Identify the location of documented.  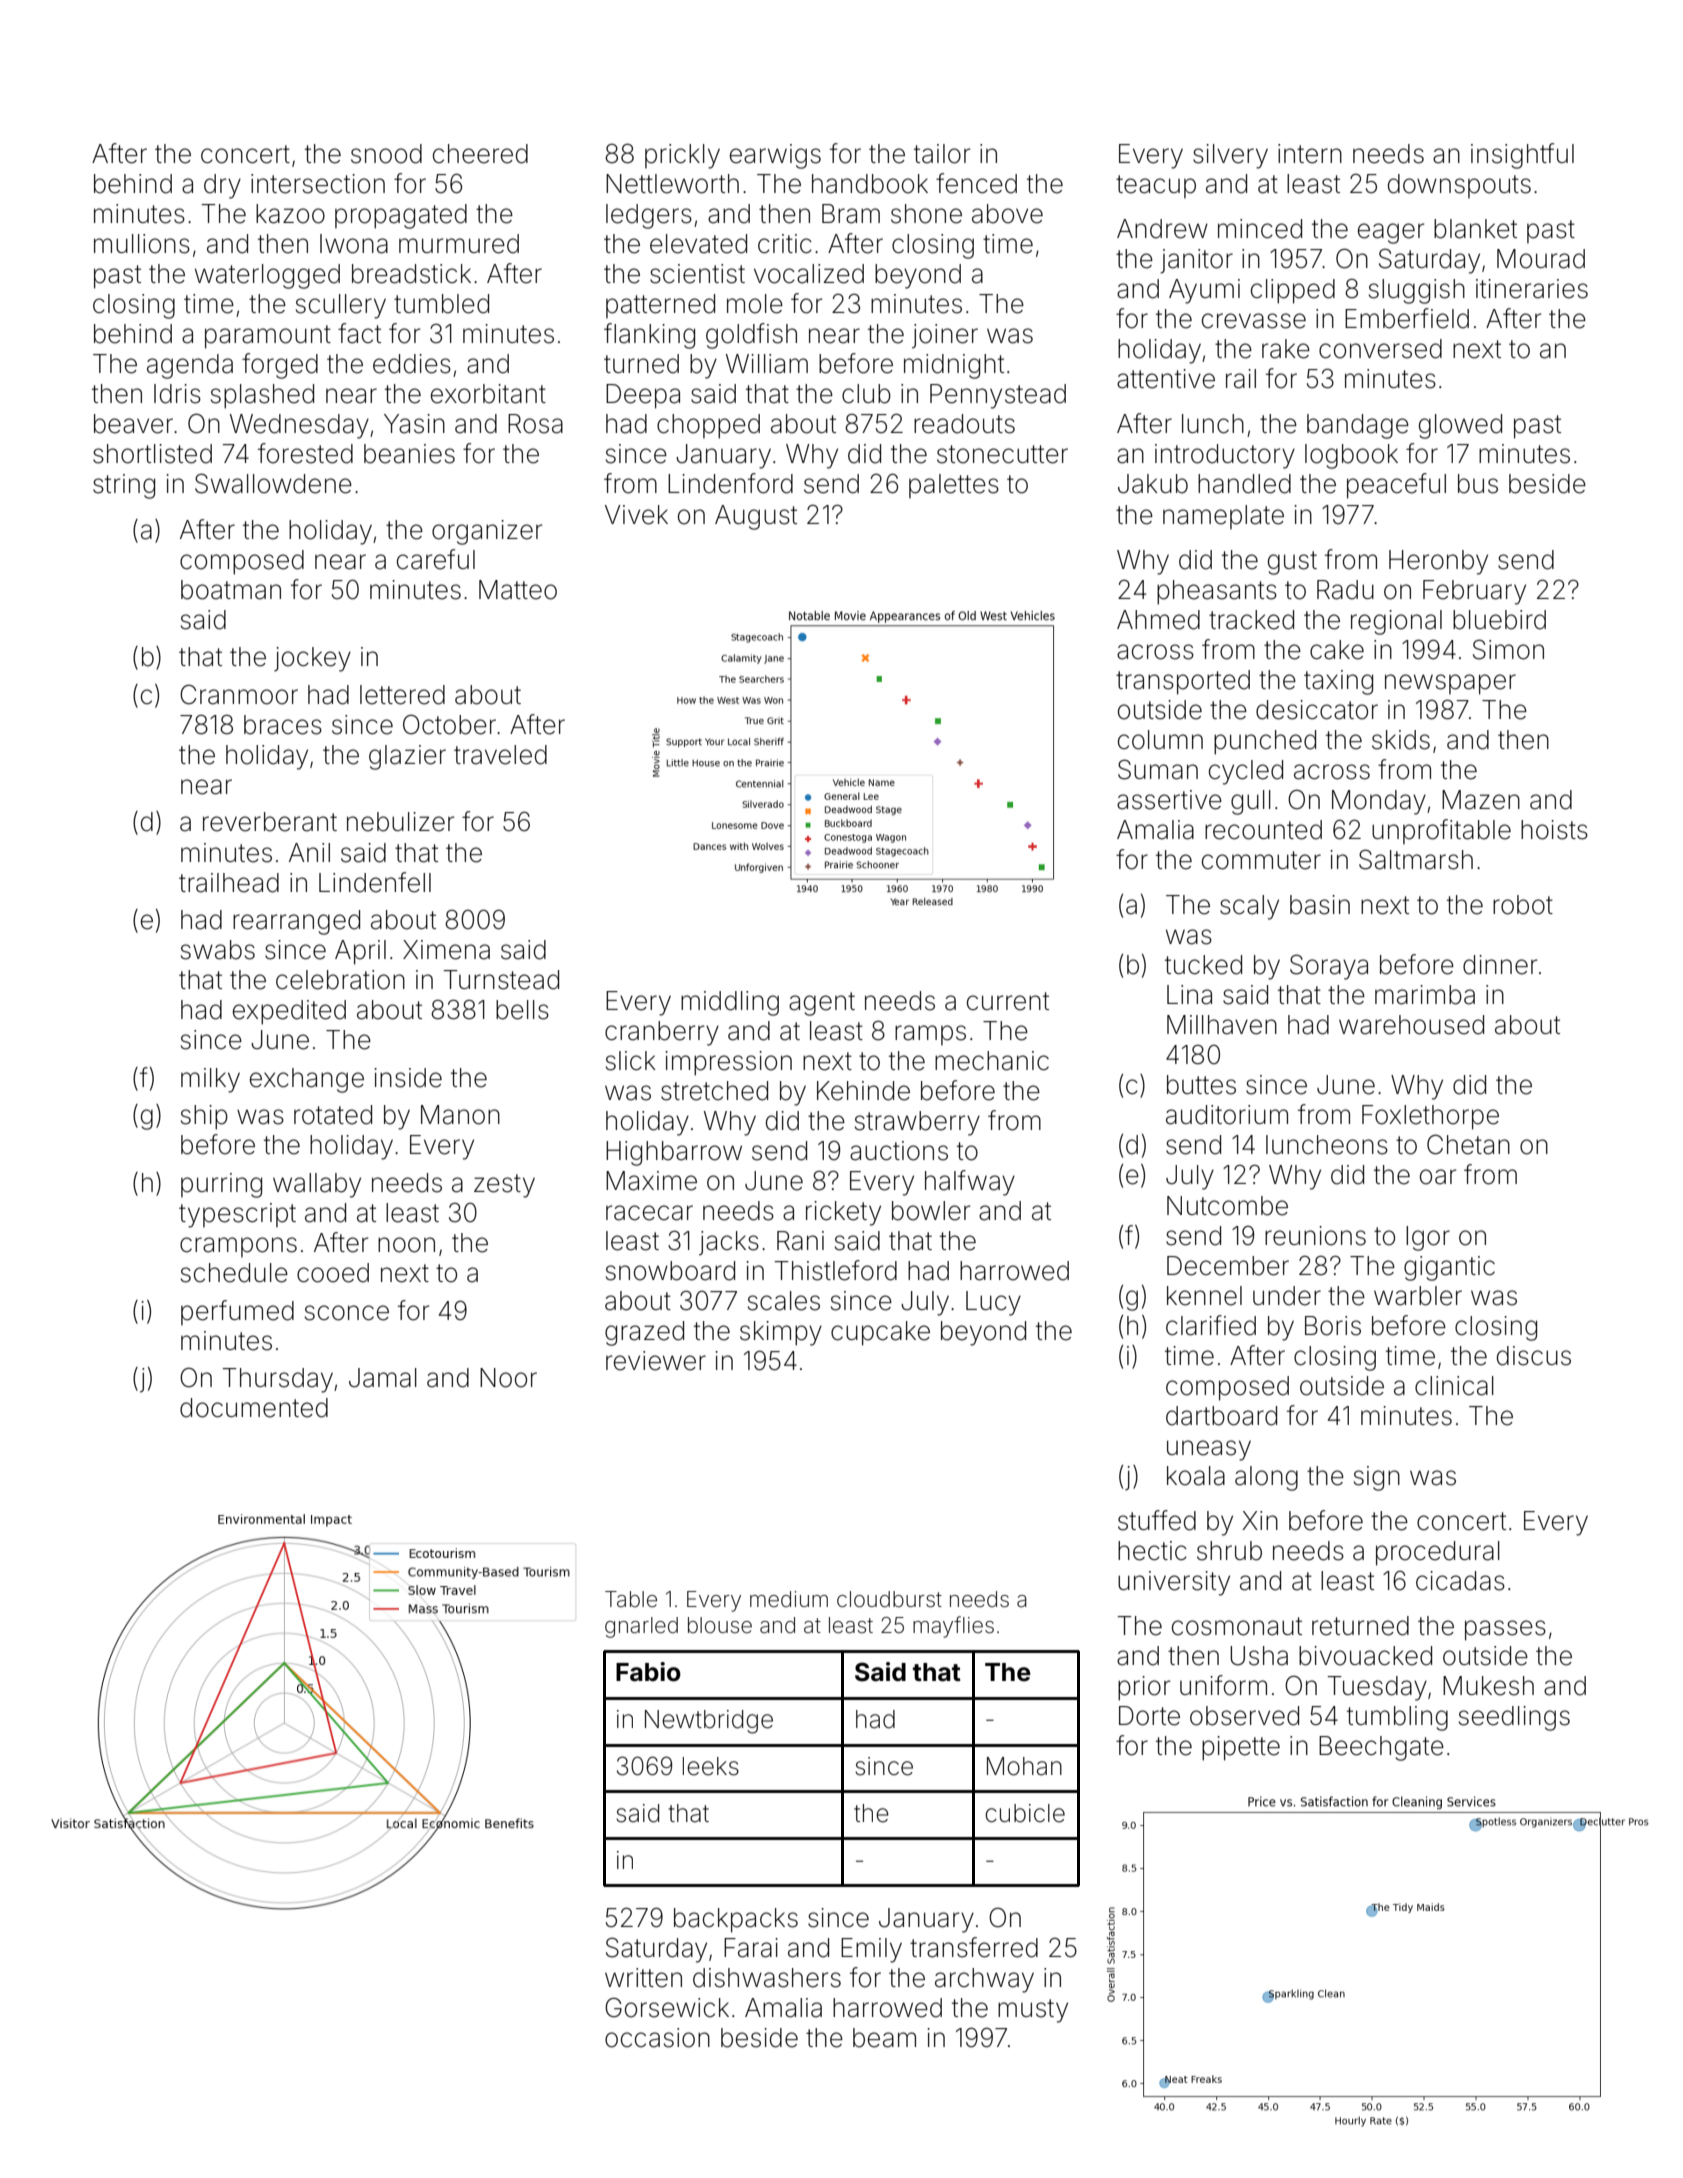
(254, 1408).
